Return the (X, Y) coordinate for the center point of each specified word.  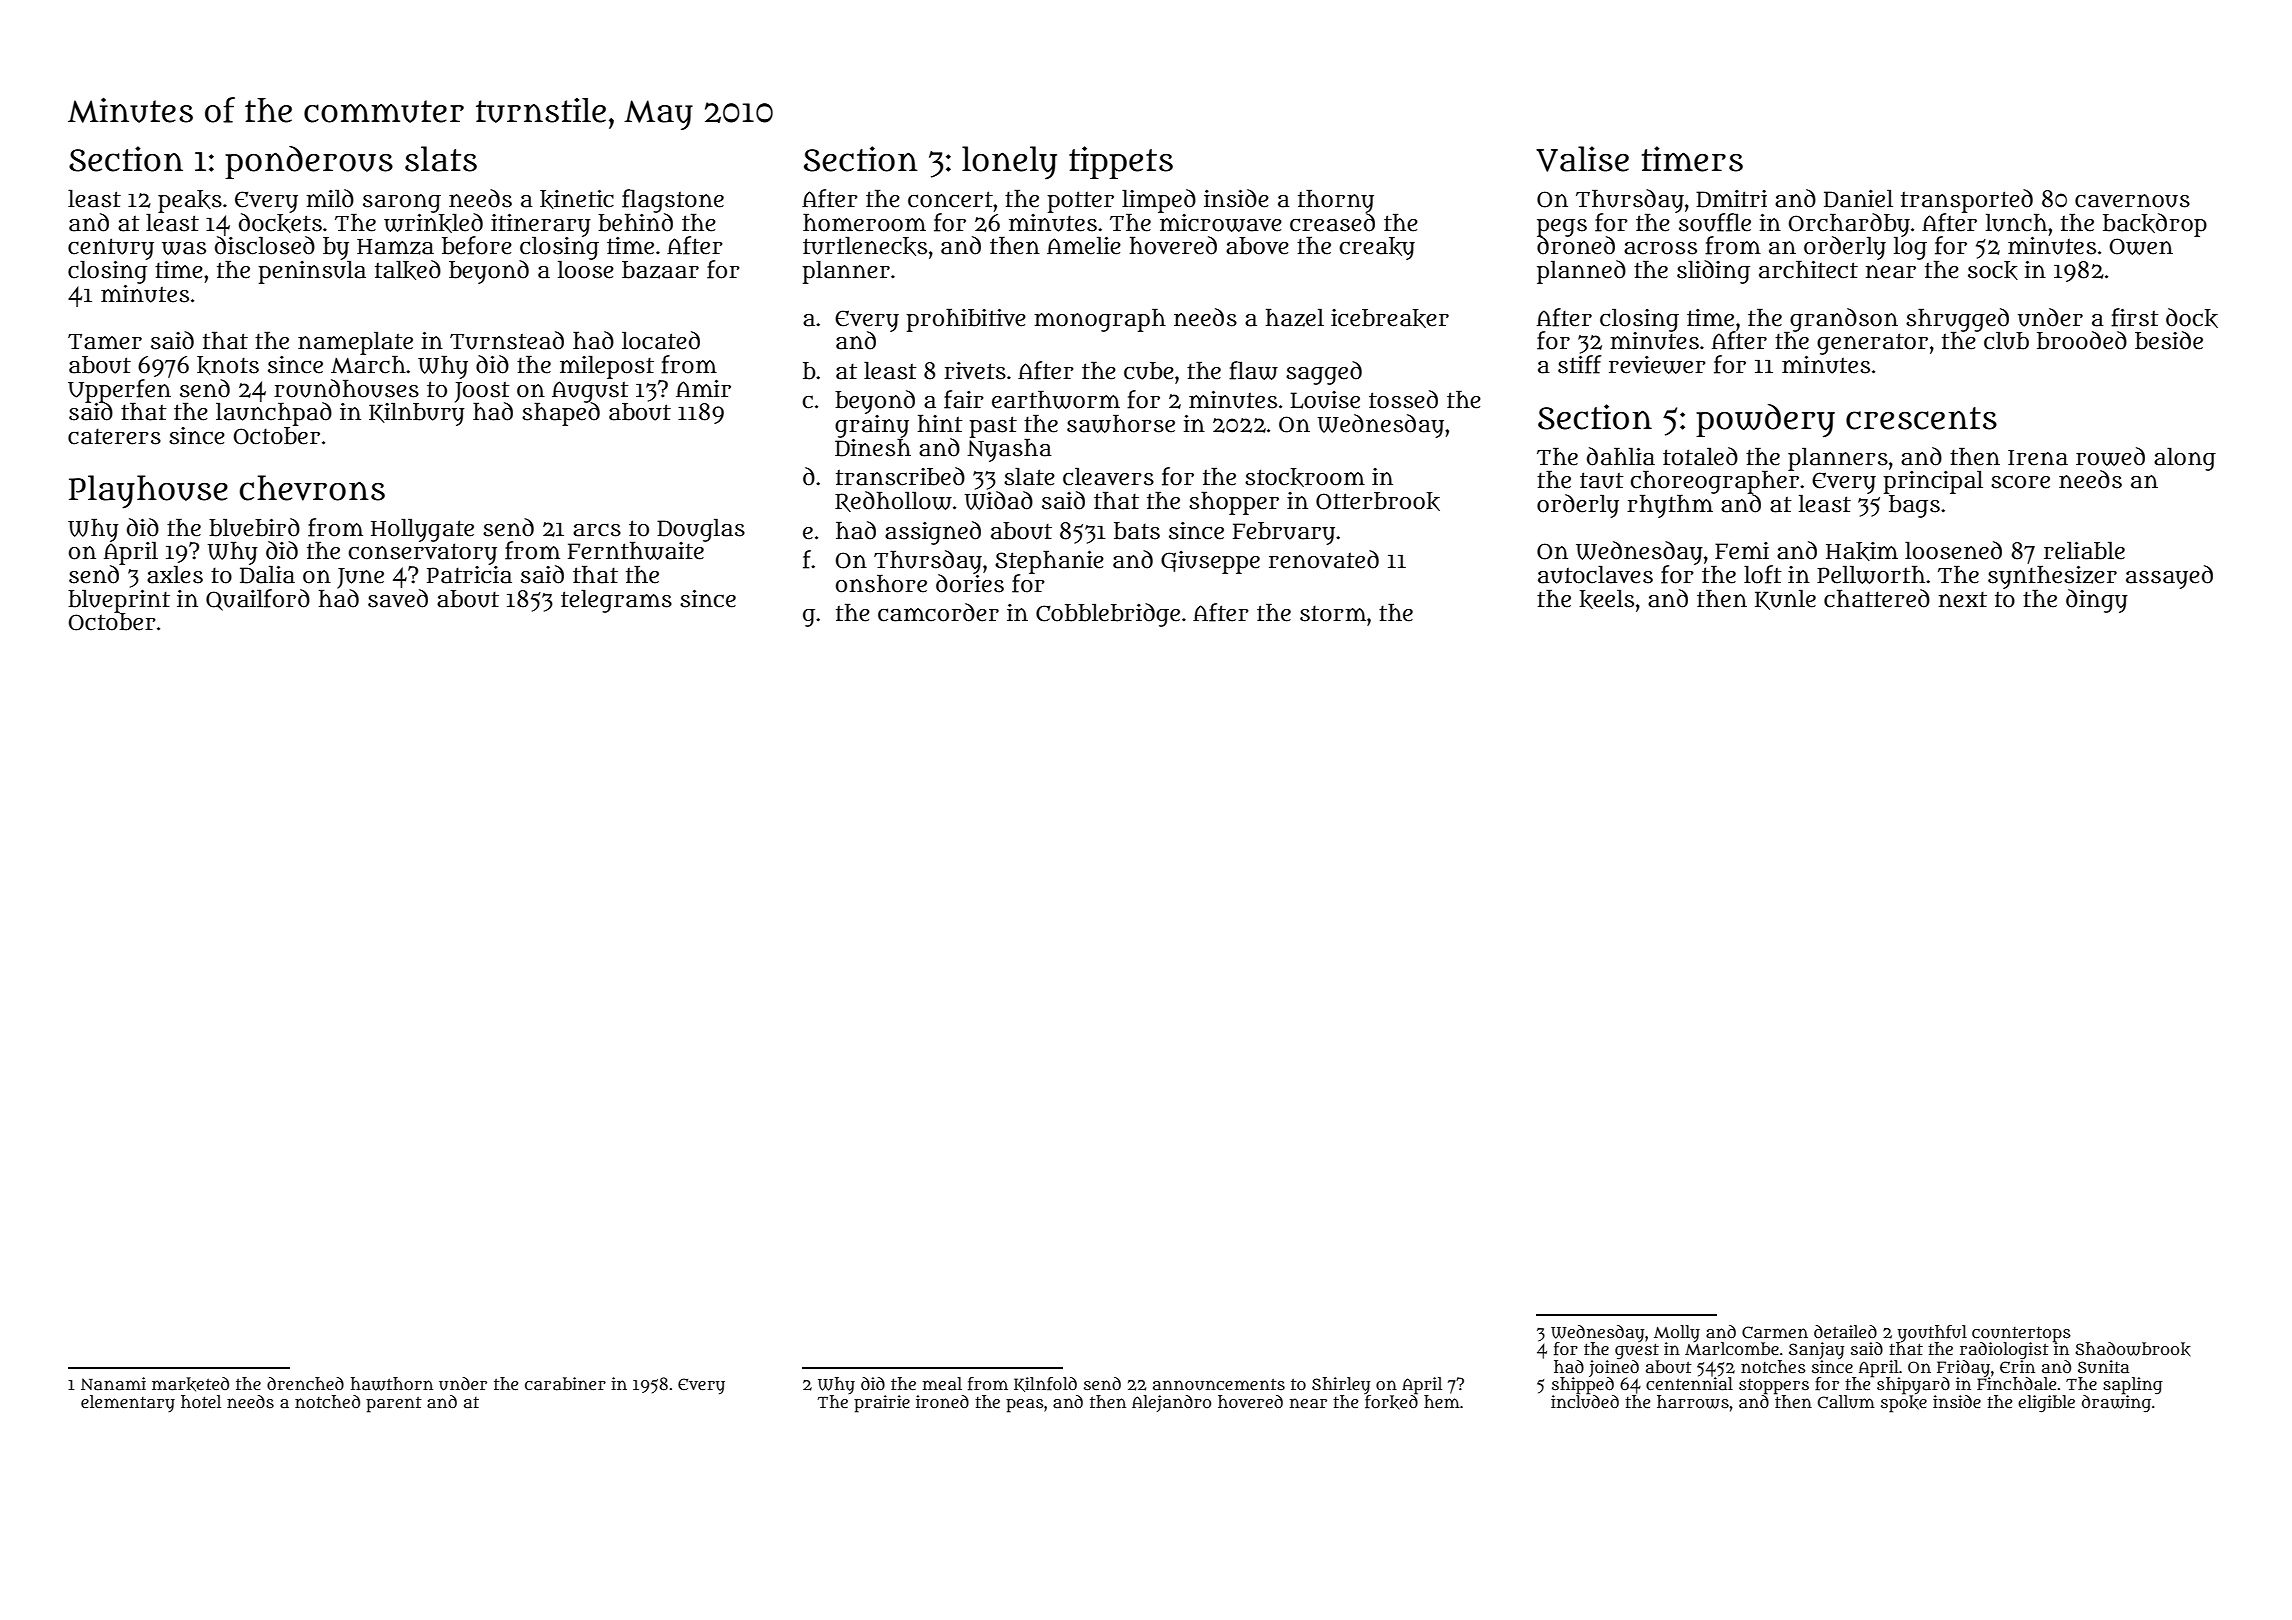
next (1963, 600)
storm (1333, 614)
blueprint (119, 601)
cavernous (2132, 201)
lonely (1009, 163)
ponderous (309, 162)
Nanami (113, 1383)
